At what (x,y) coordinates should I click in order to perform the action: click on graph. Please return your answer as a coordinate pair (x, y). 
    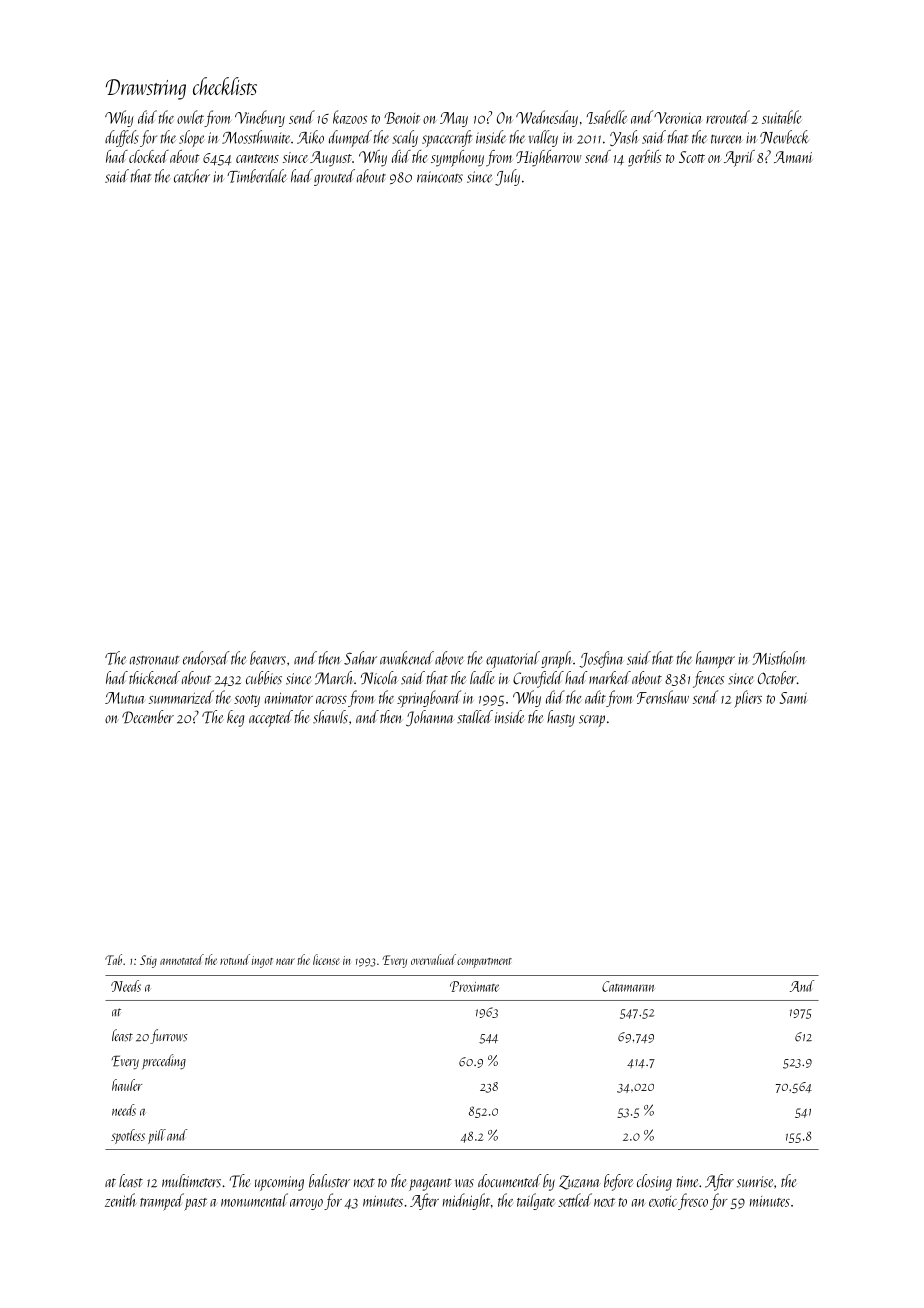
    Looking at the image, I should click on (556, 659).
